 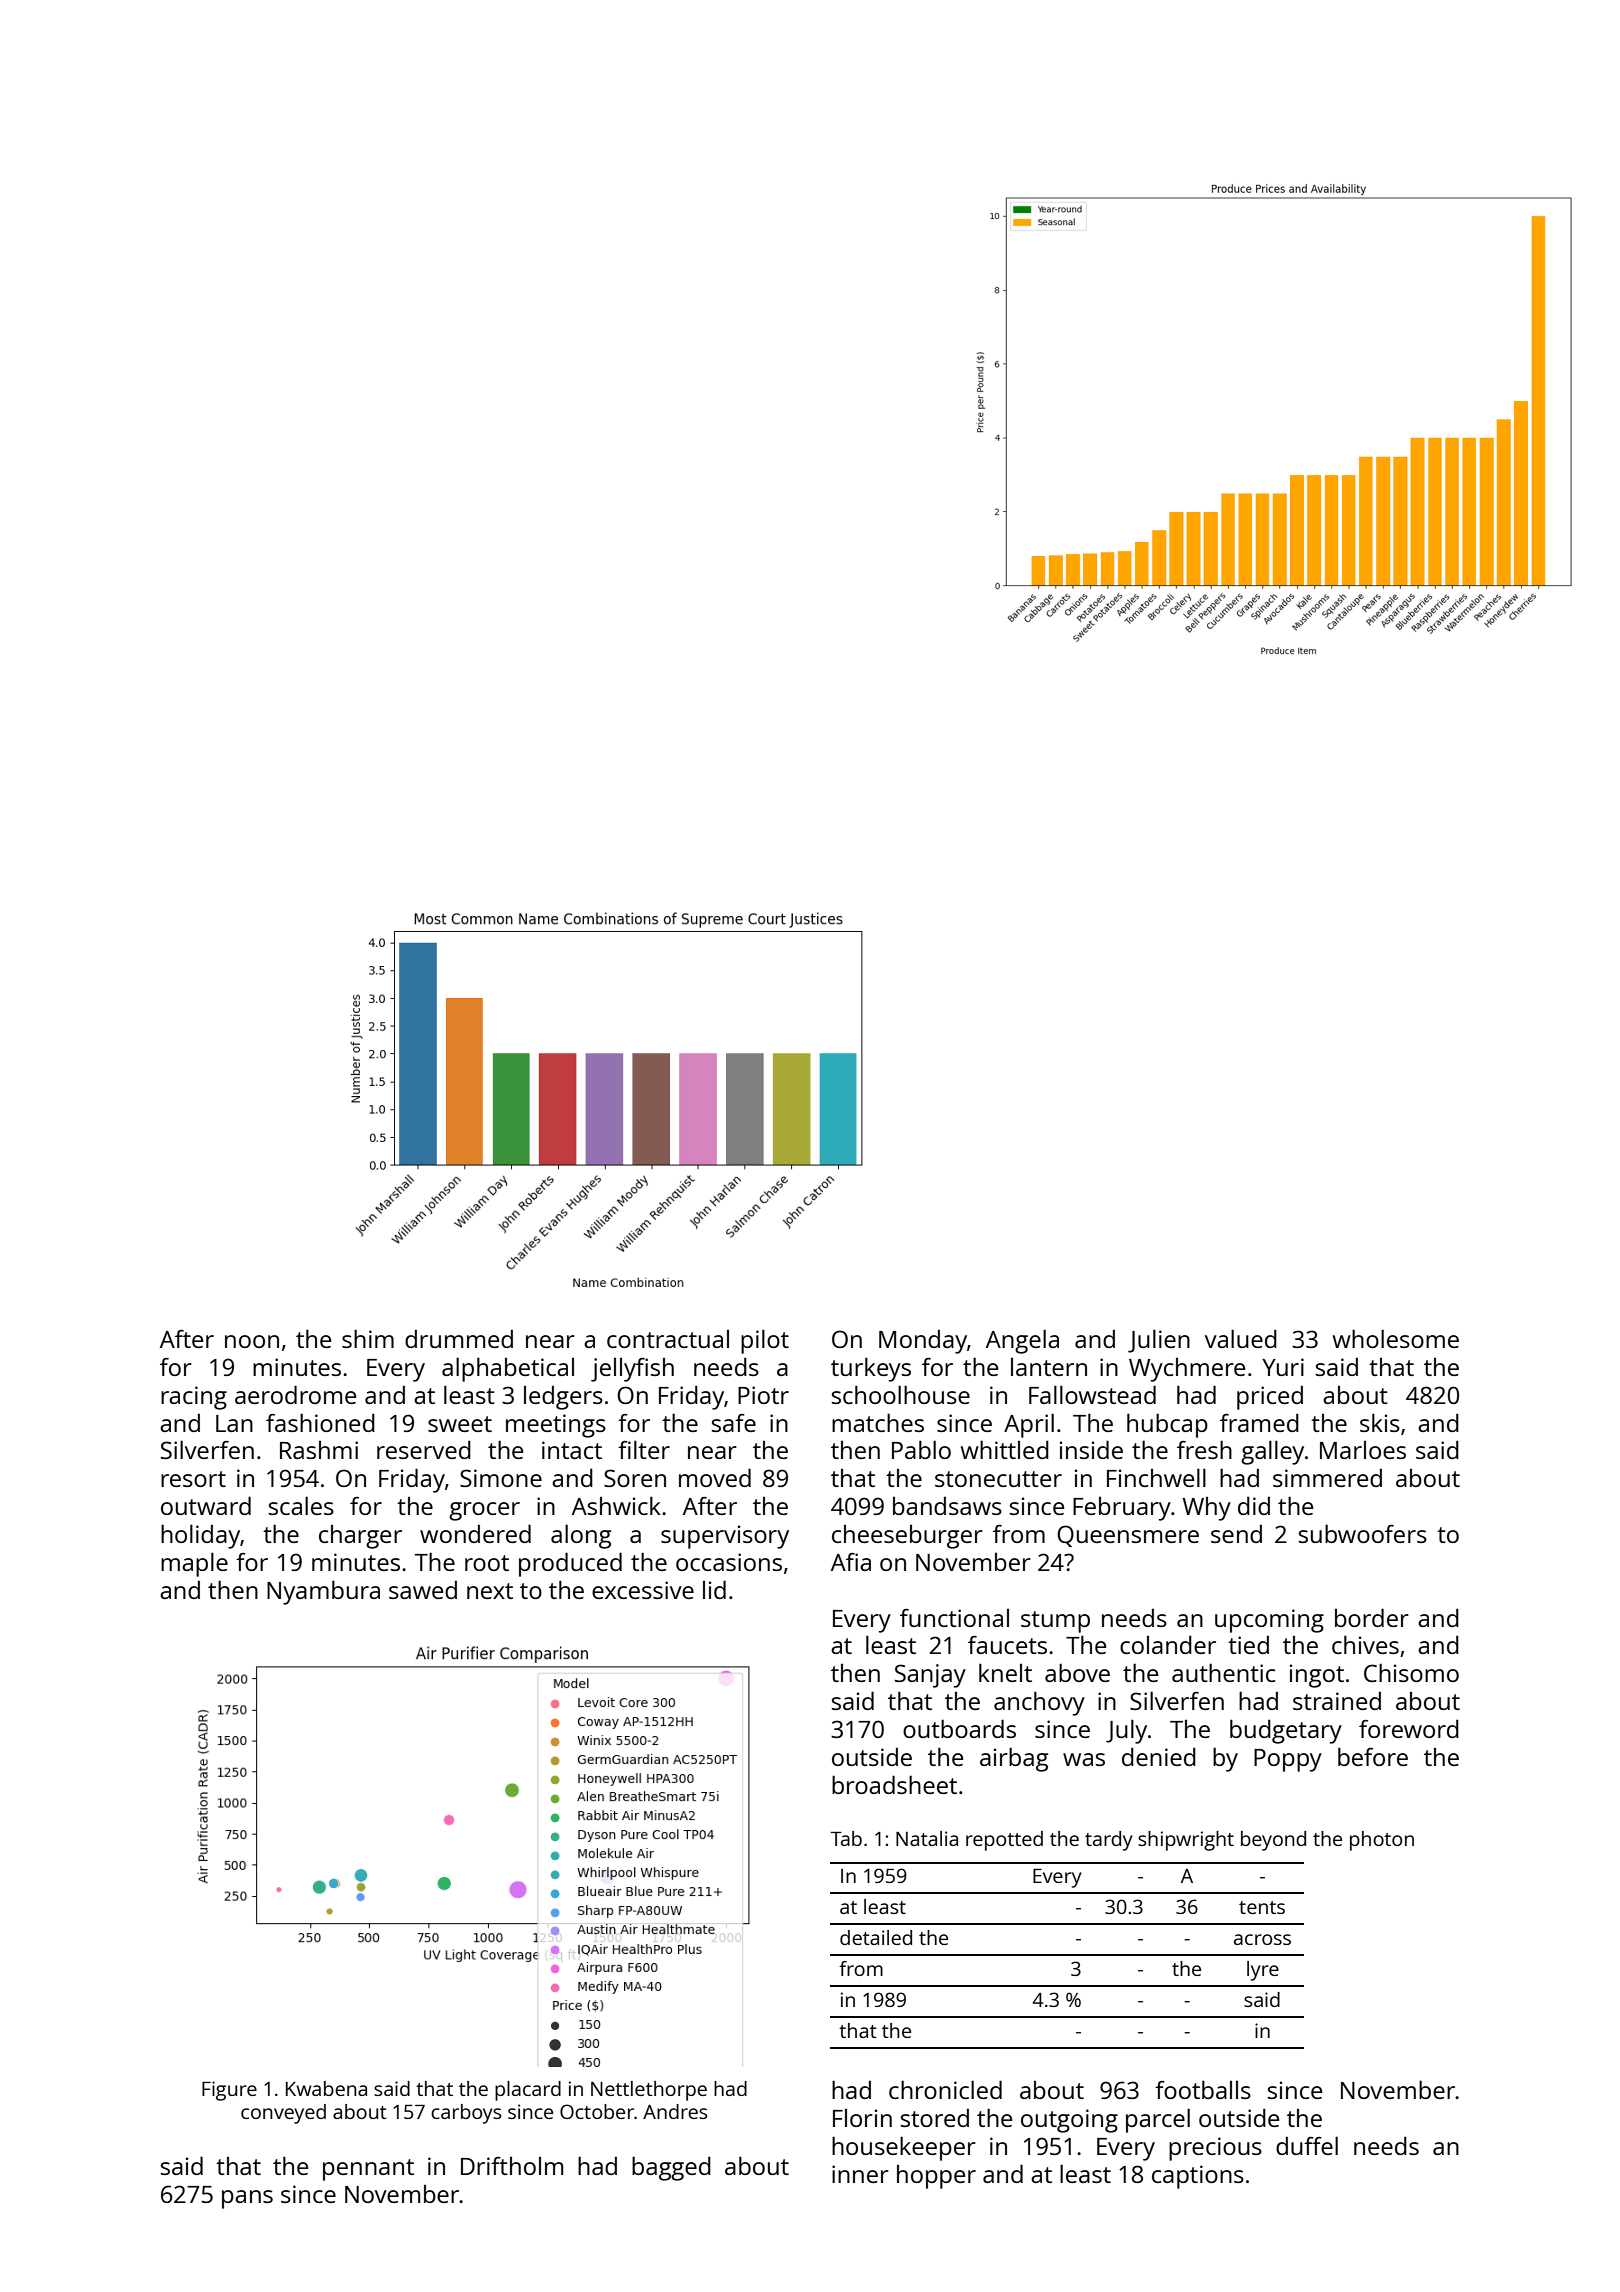 What do you see at coordinates (894, 1784) in the screenshot?
I see `broadsheet` at bounding box center [894, 1784].
